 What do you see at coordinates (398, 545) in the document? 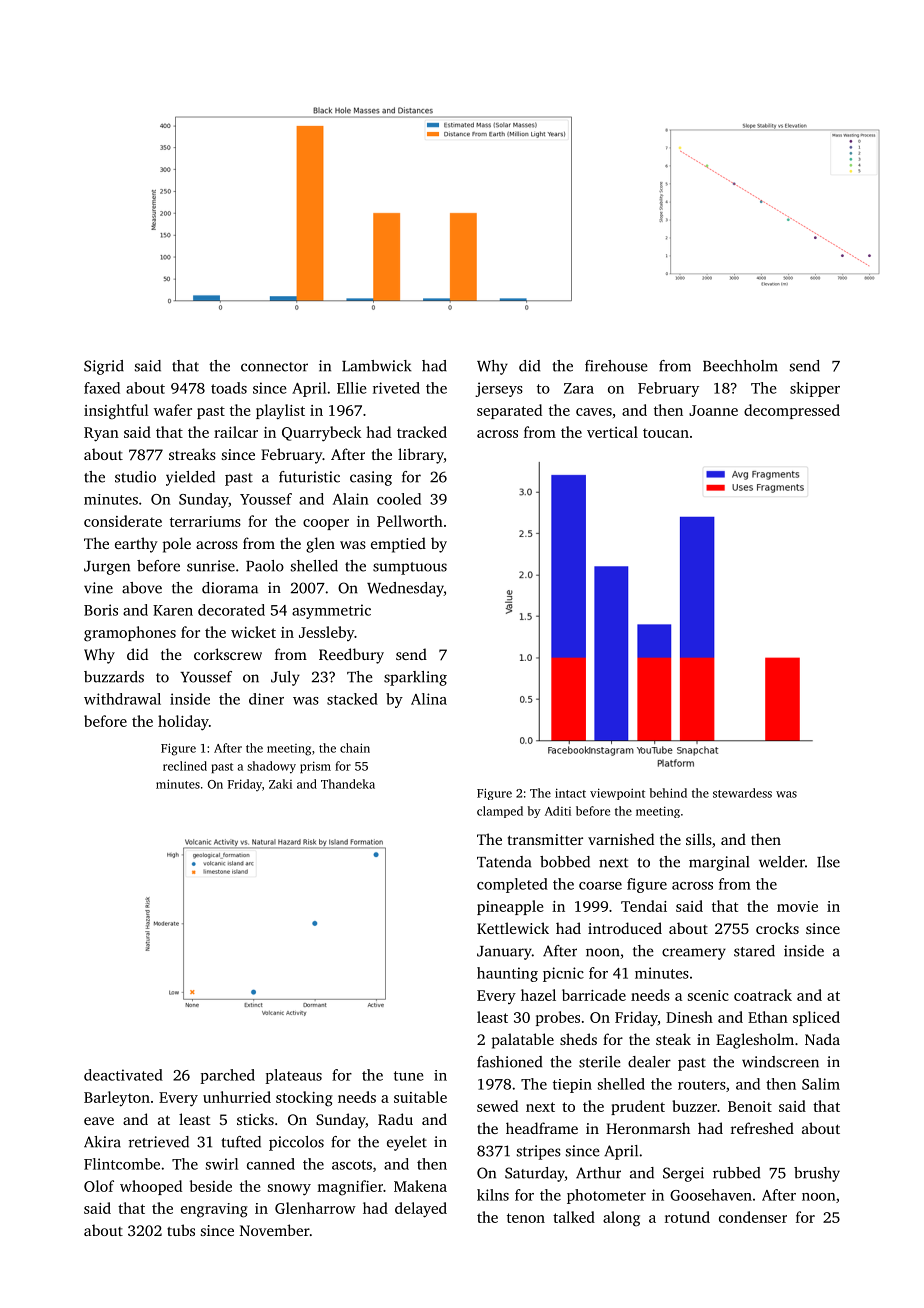
I see `emptied` at bounding box center [398, 545].
